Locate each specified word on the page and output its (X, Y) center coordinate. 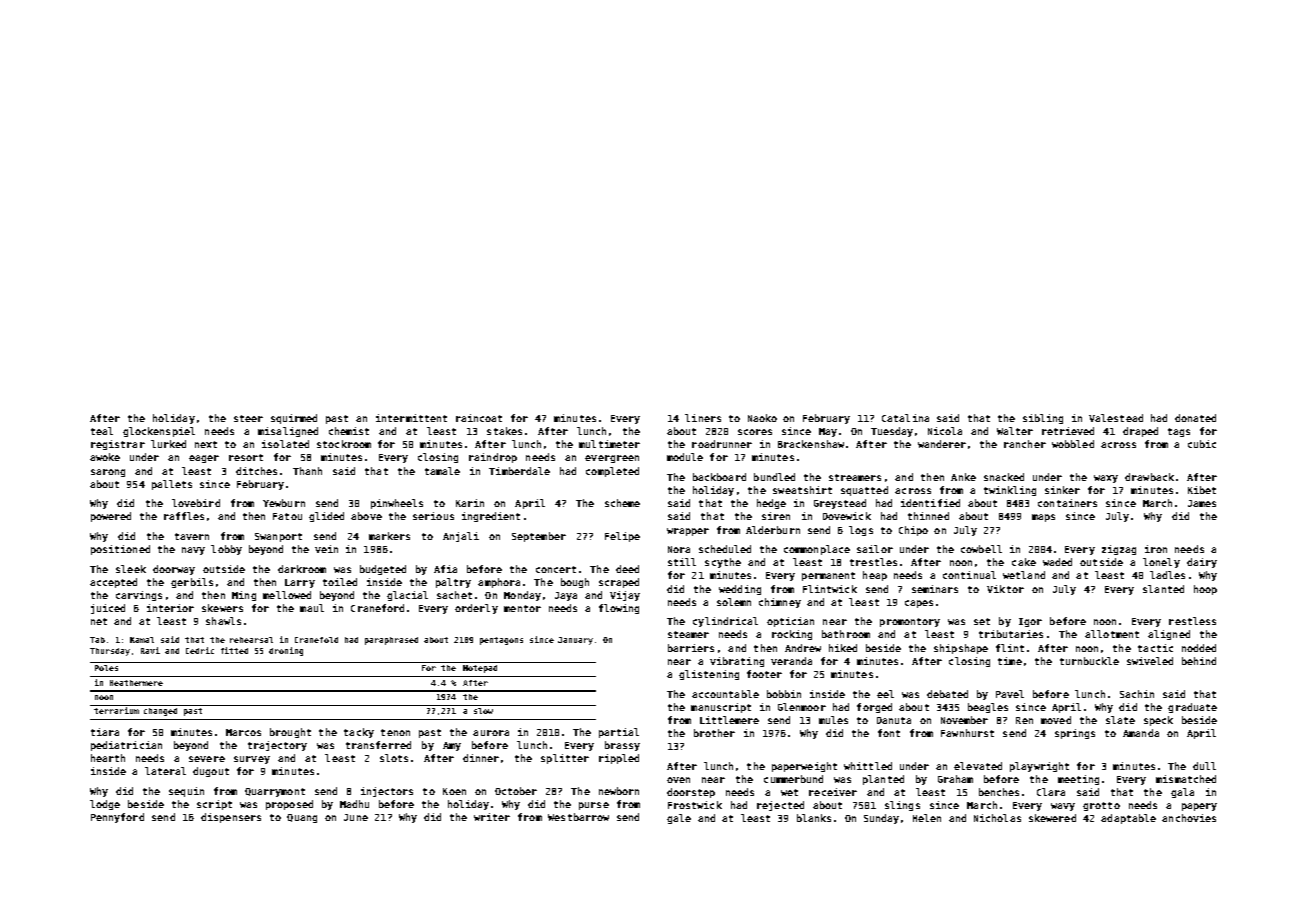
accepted (113, 583)
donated (1195, 418)
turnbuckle (1089, 661)
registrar (118, 445)
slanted (1163, 589)
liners (703, 418)
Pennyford (117, 818)
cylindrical (725, 622)
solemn (734, 602)
